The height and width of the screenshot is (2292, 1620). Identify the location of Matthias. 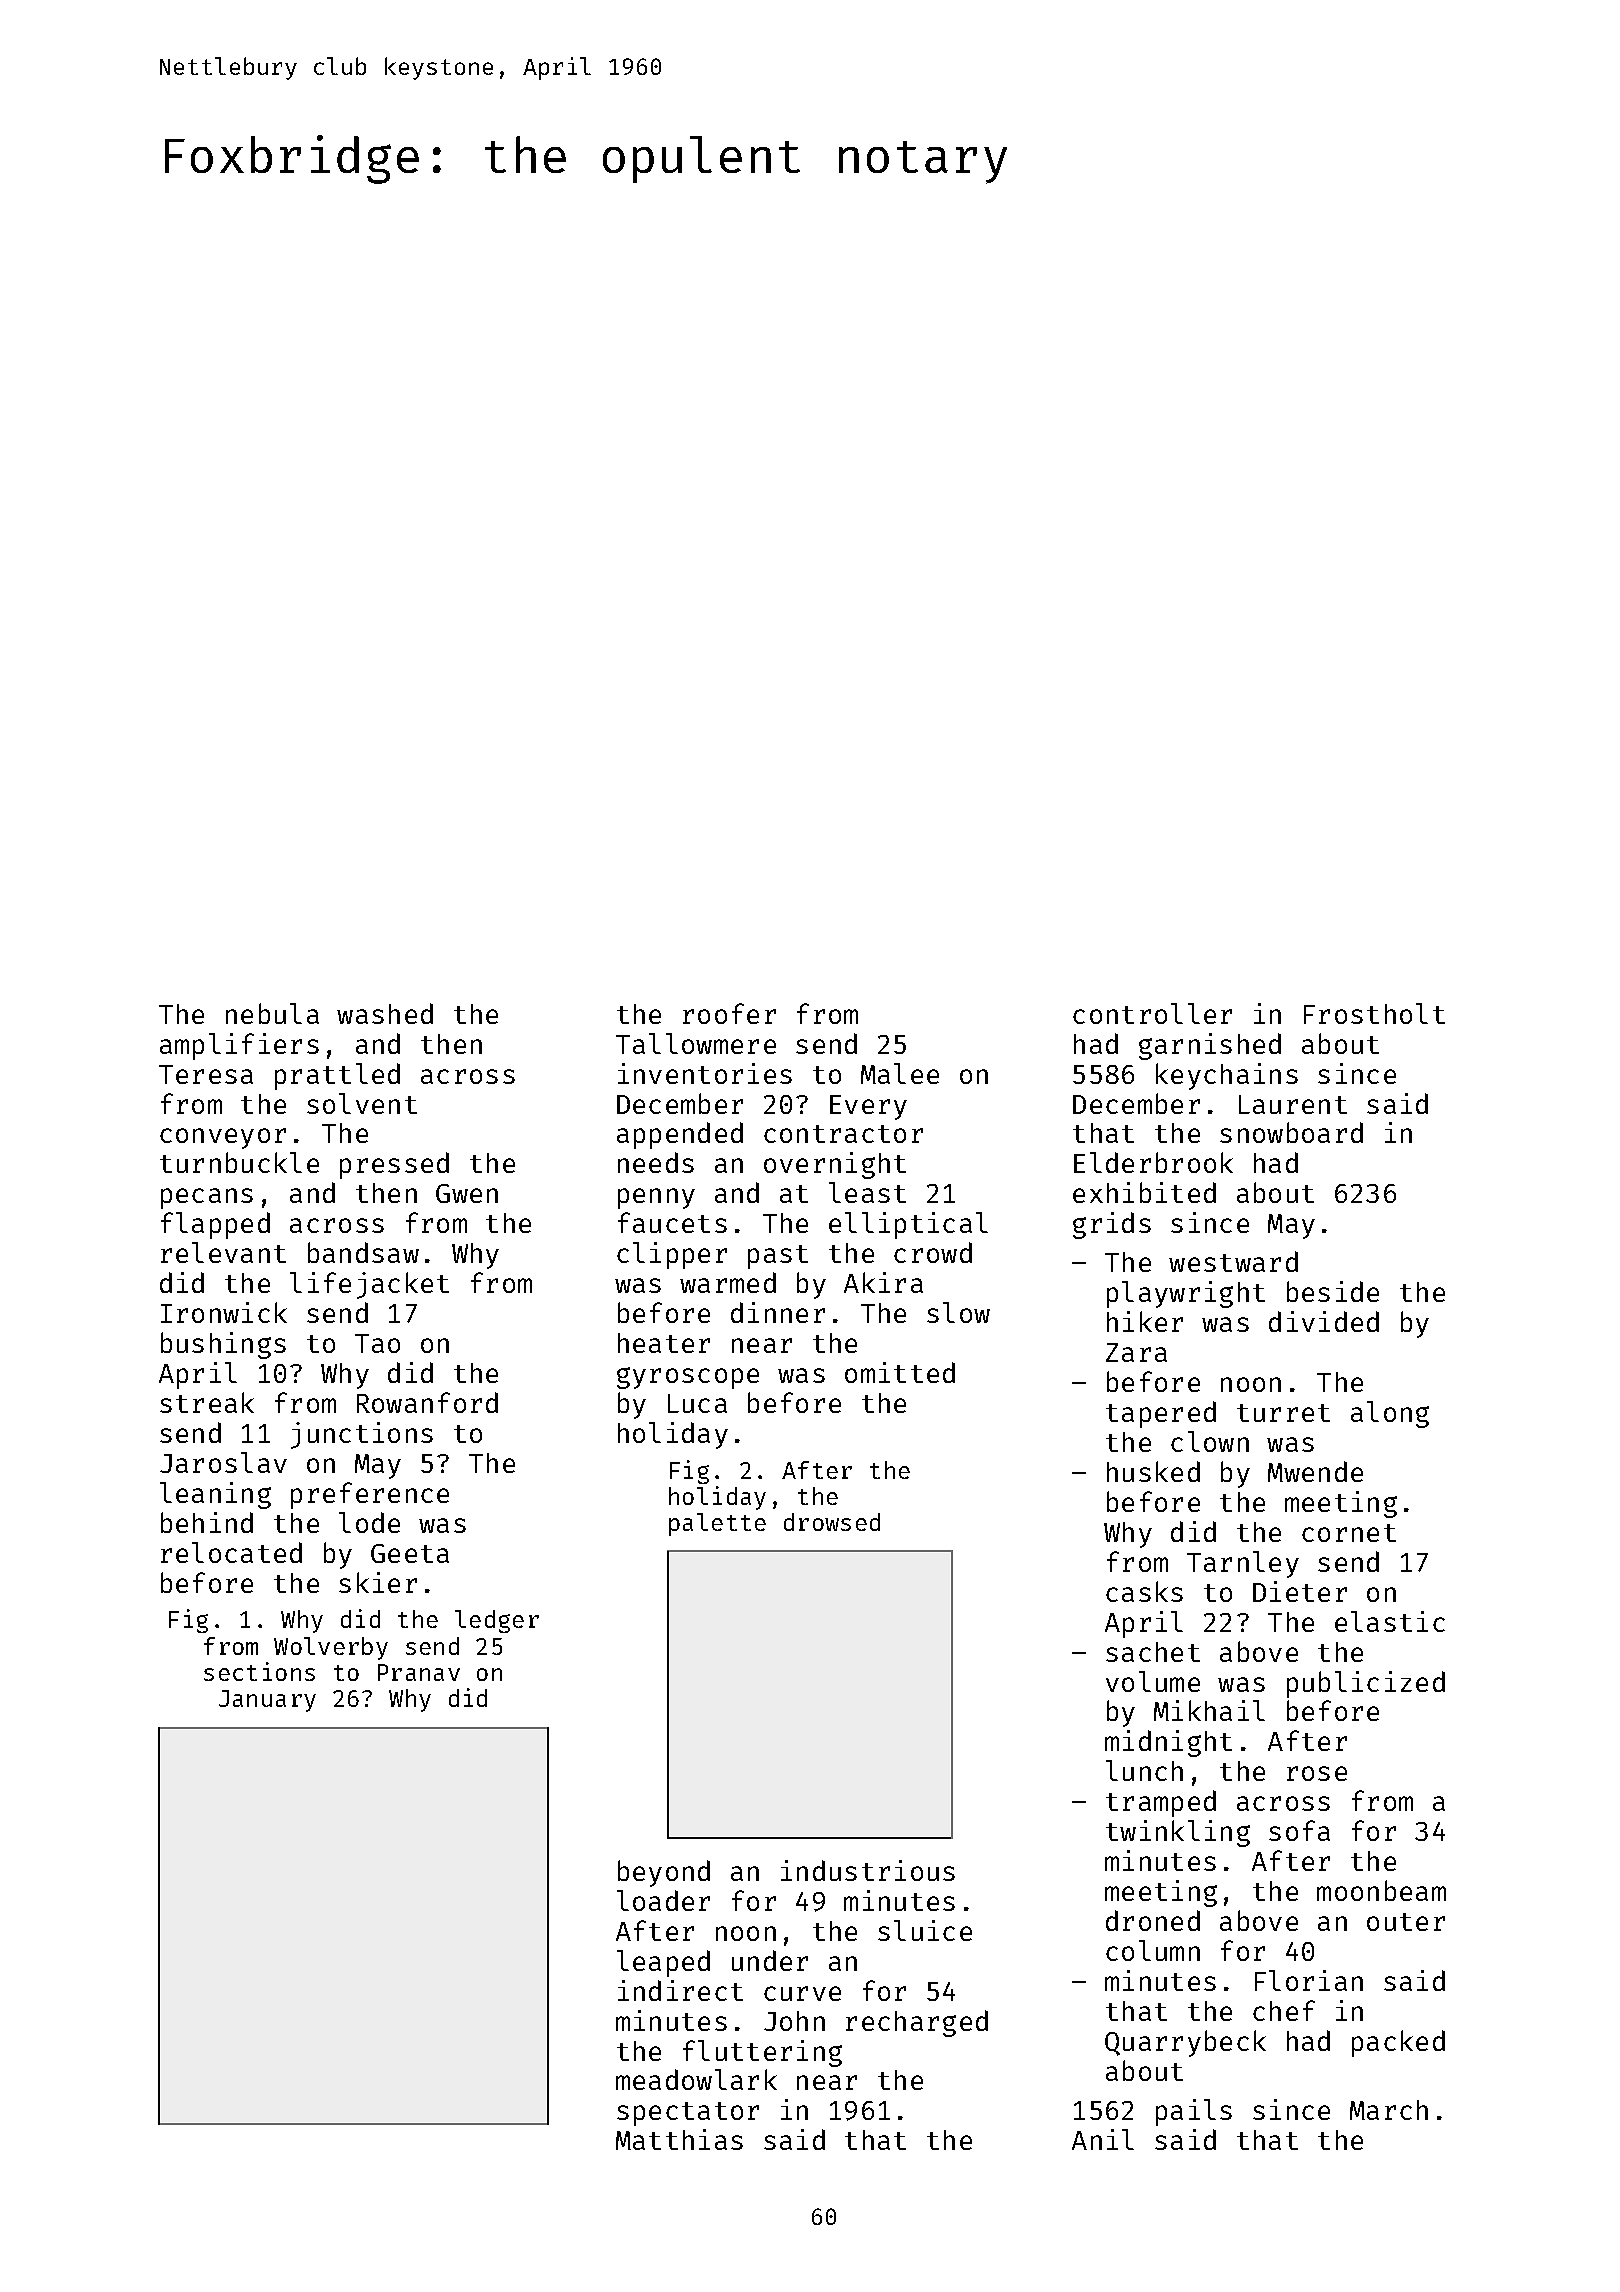
(679, 2139).
